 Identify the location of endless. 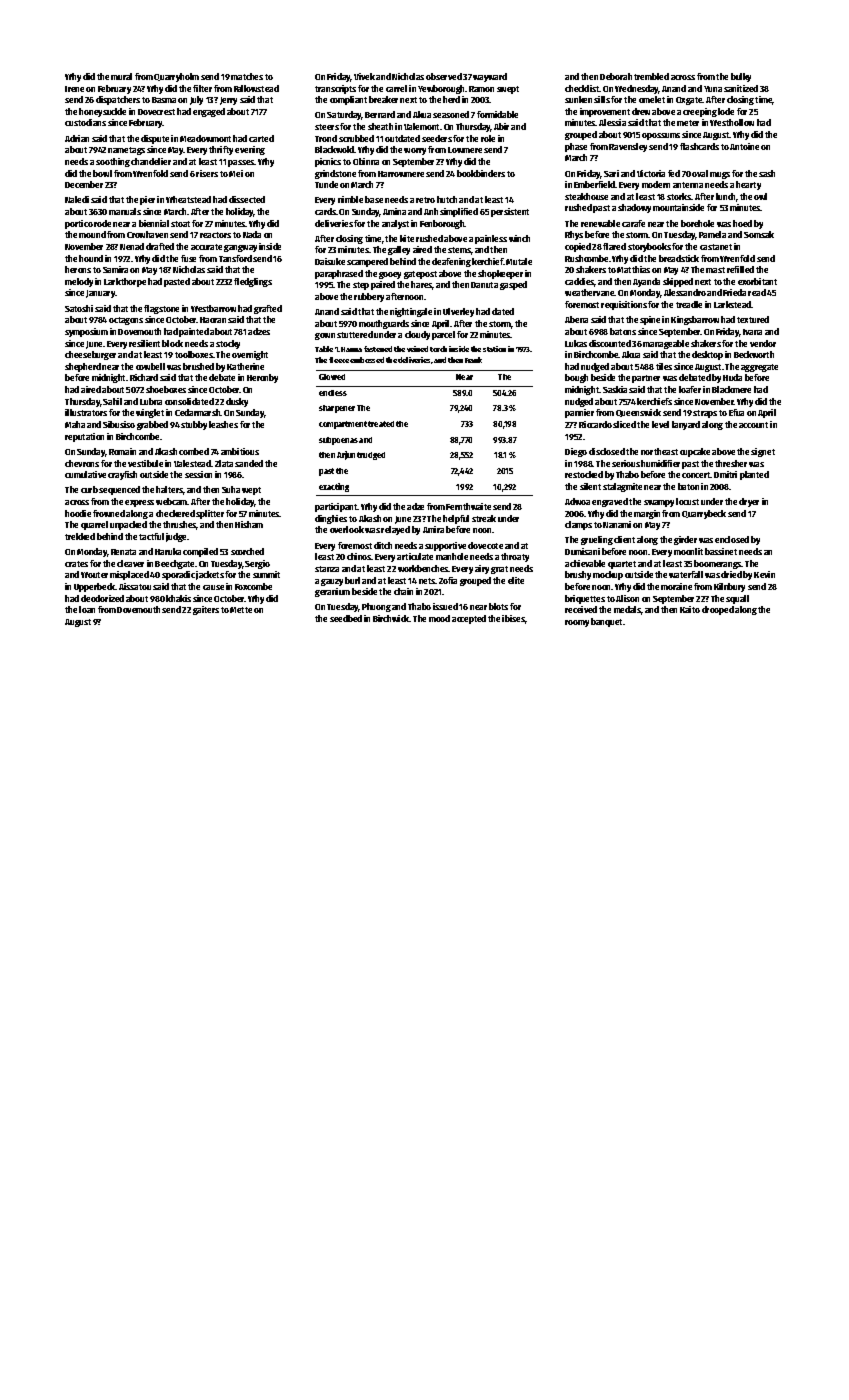
(333, 393).
